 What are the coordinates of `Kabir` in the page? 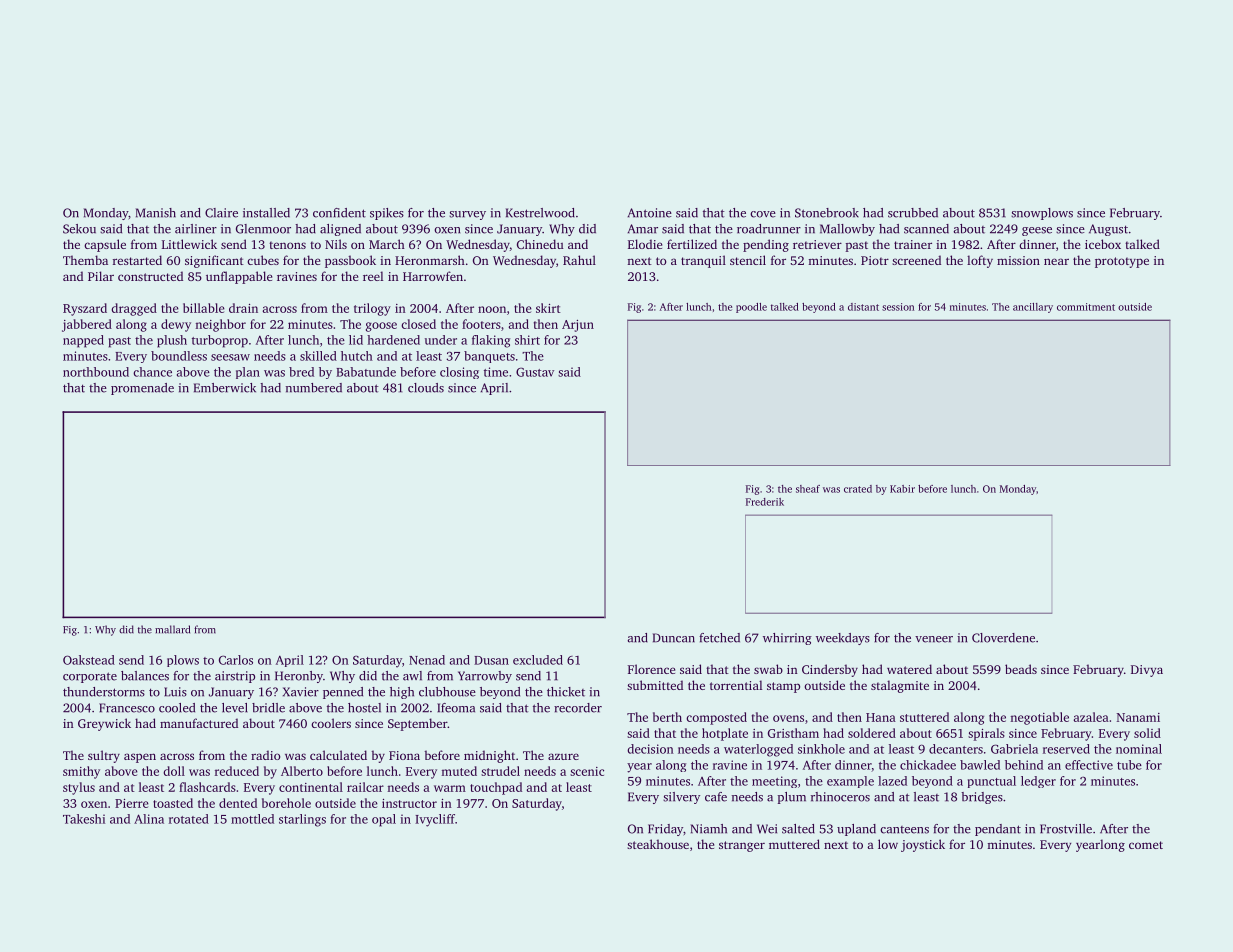 It's located at (902, 489).
